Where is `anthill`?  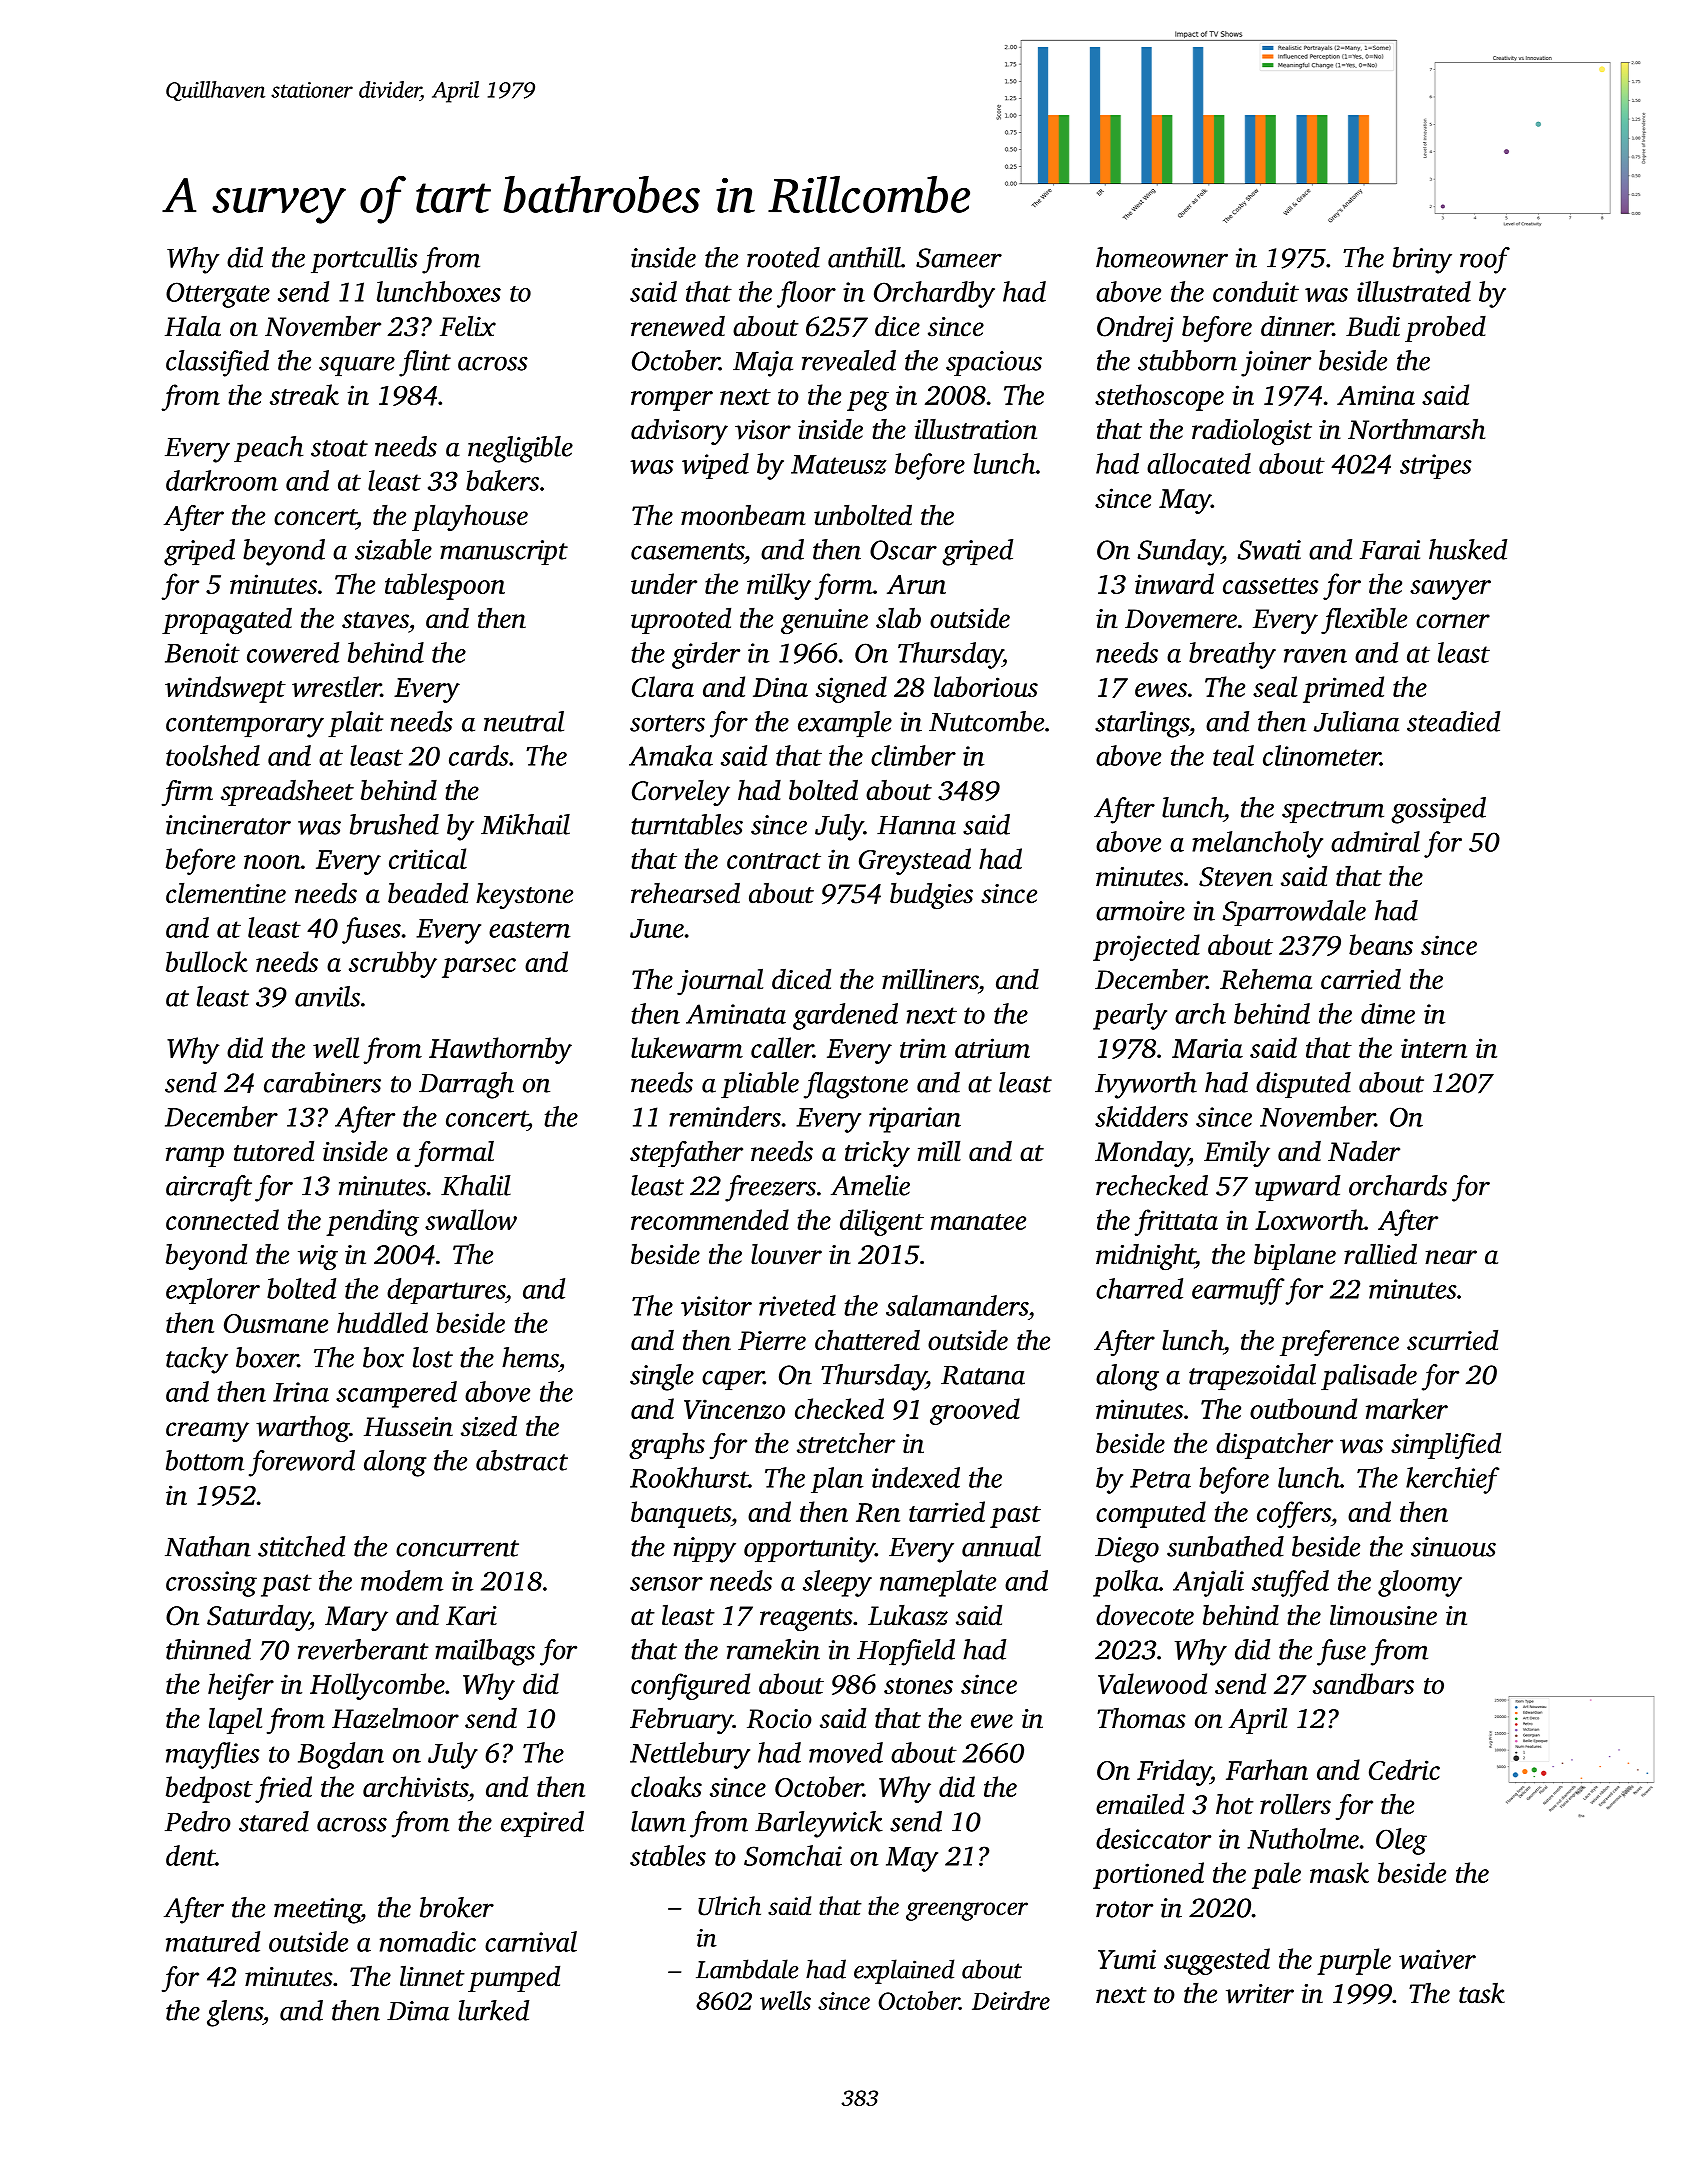 anthill is located at coordinates (864, 257).
